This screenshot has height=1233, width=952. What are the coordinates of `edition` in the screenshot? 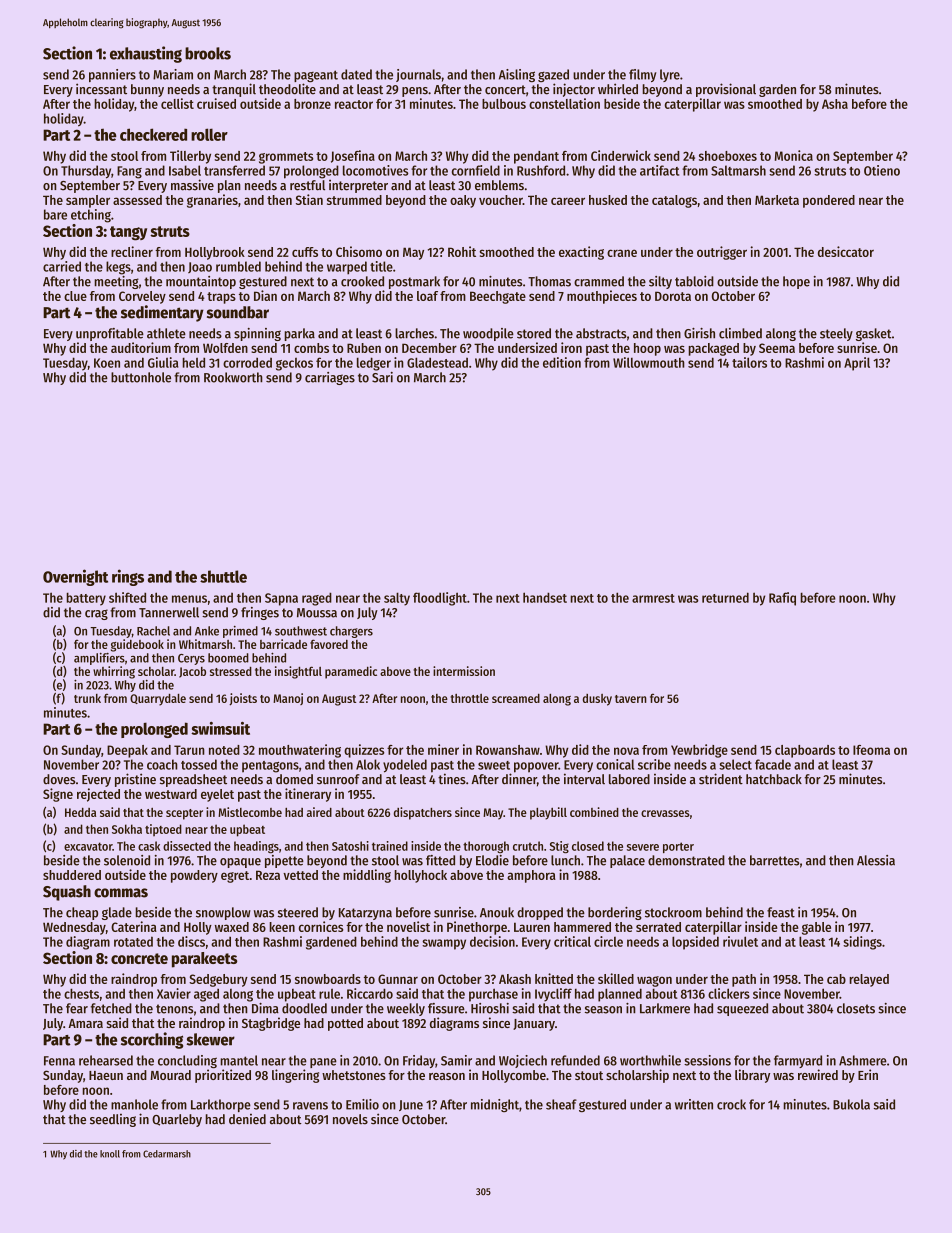 It's located at (562, 362).
